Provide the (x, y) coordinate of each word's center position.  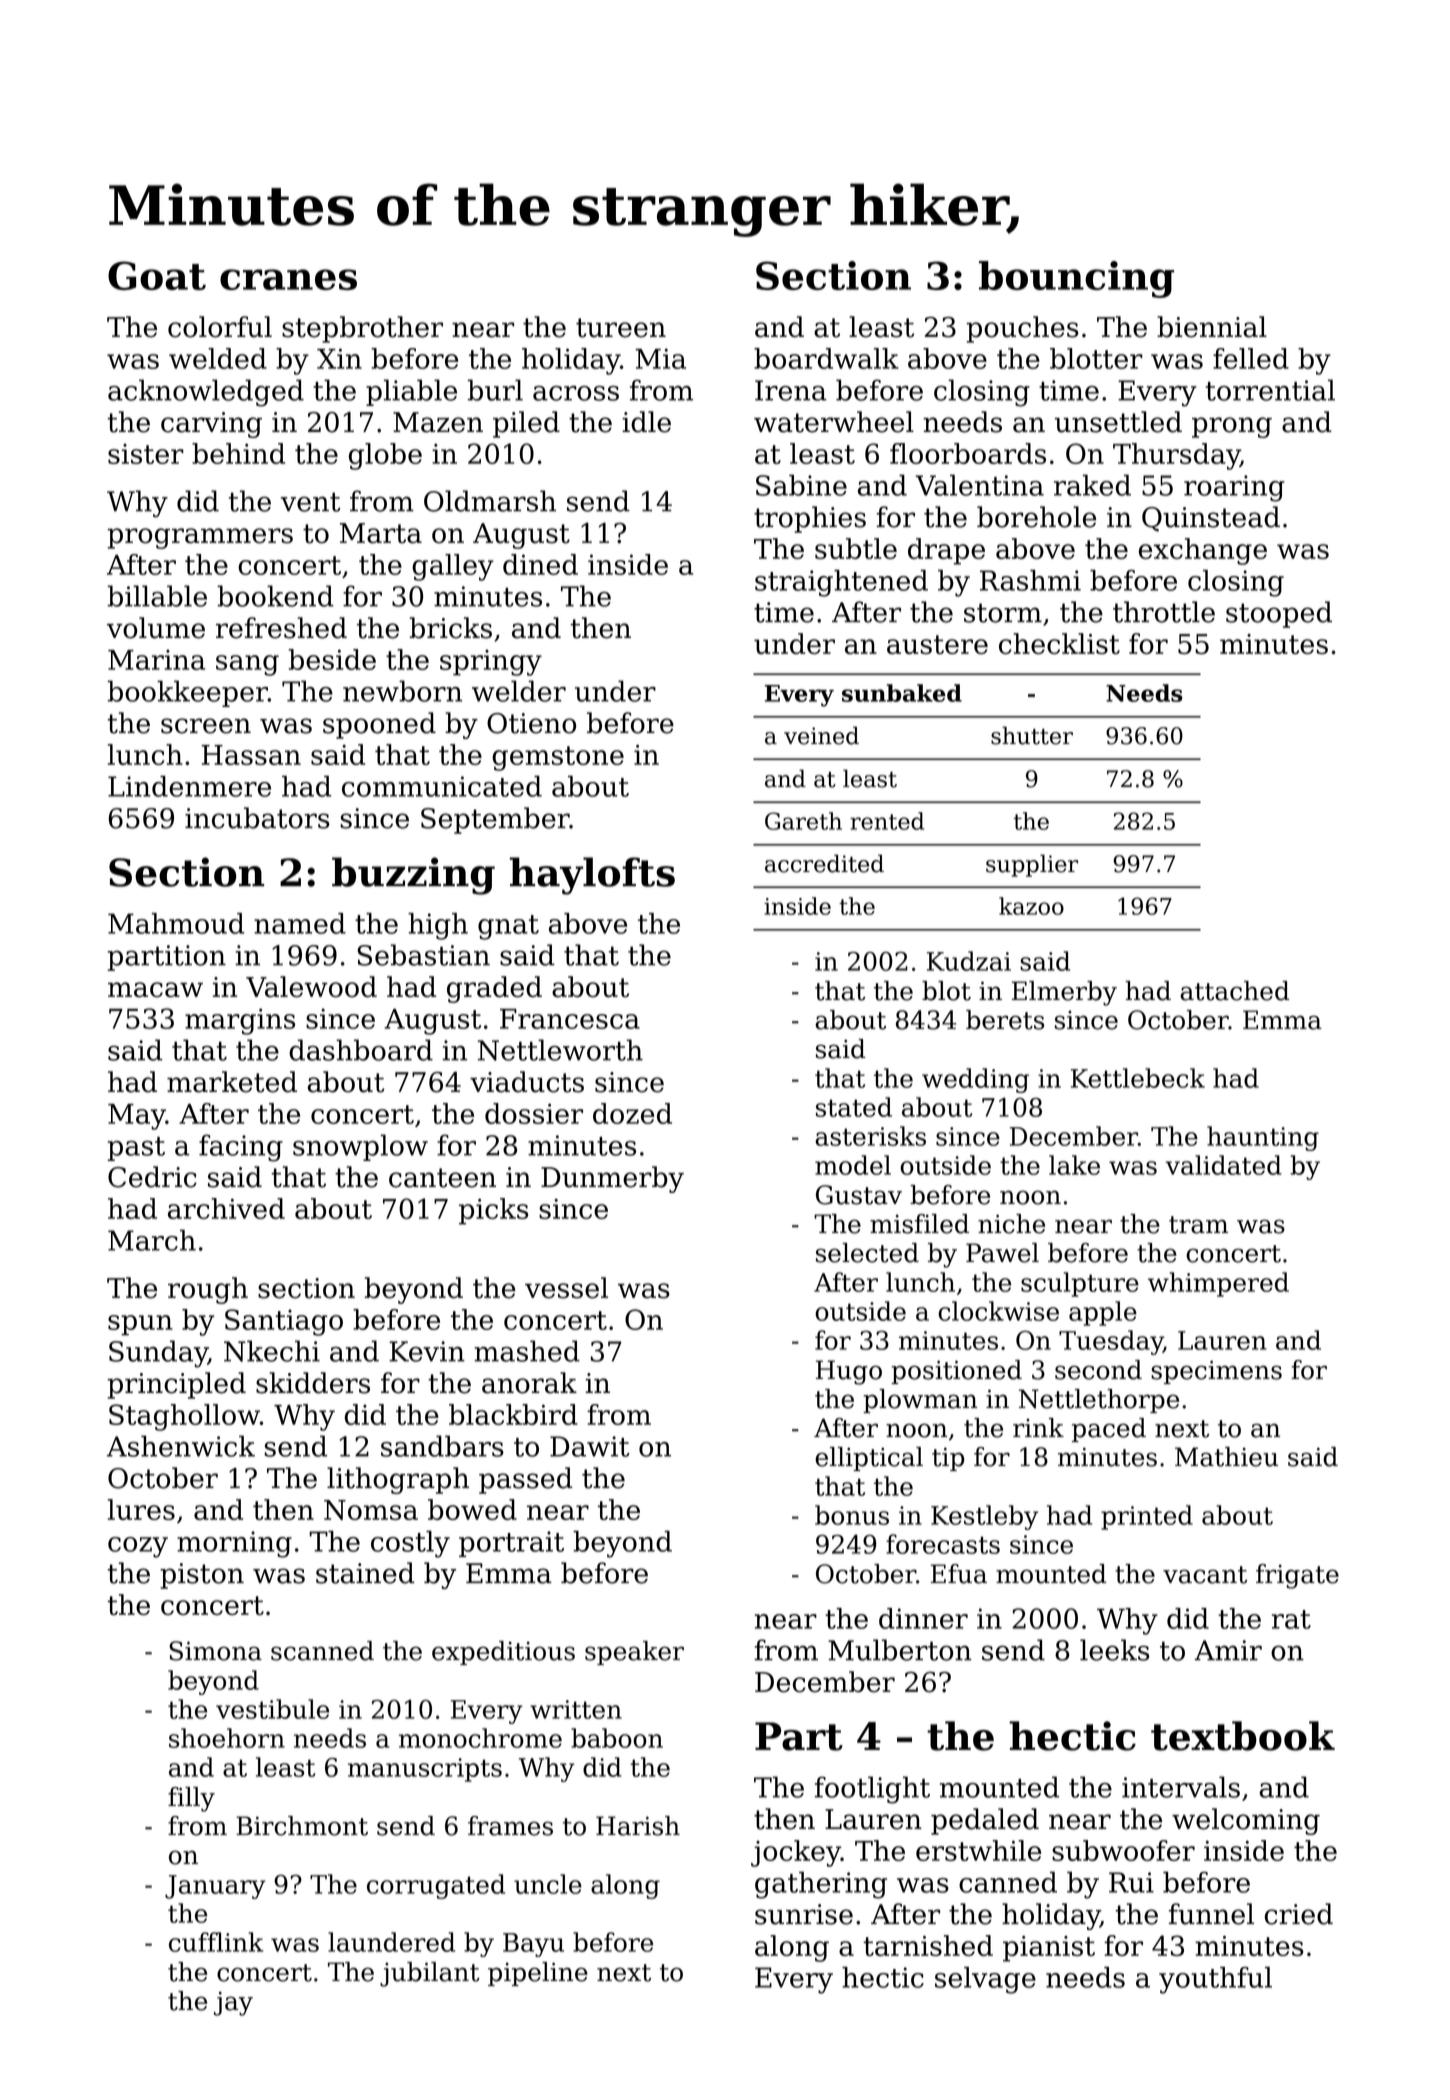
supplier (1032, 865)
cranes (288, 279)
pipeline (538, 1974)
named (300, 923)
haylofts (592, 876)
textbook (1243, 1736)
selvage (985, 1980)
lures (141, 1509)
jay (233, 2003)
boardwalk (826, 358)
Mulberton (900, 1650)
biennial (1212, 327)
